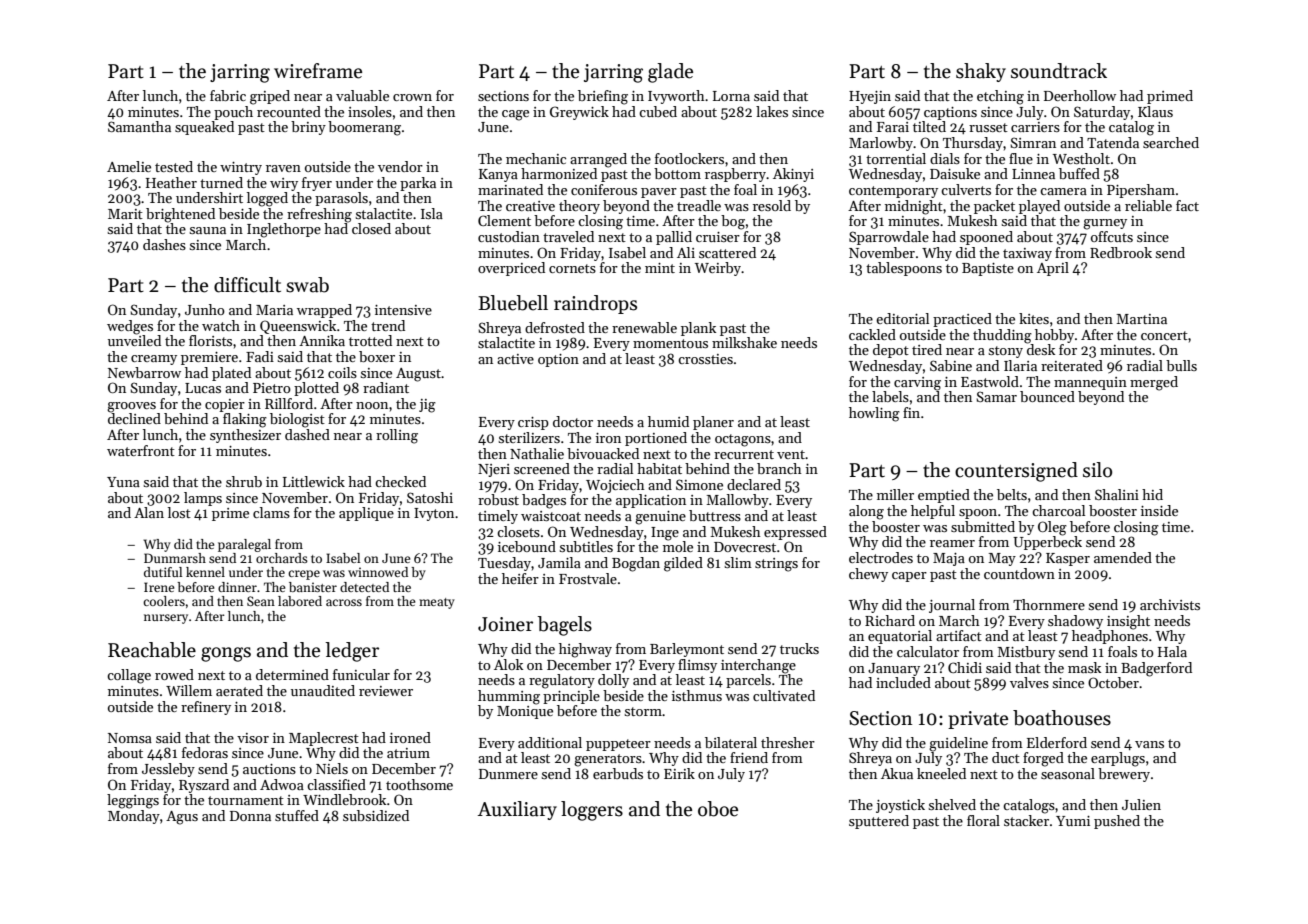 Image resolution: width=1308 pixels, height=924 pixels. What do you see at coordinates (990, 381) in the image?
I see `Eastwold` at bounding box center [990, 381].
